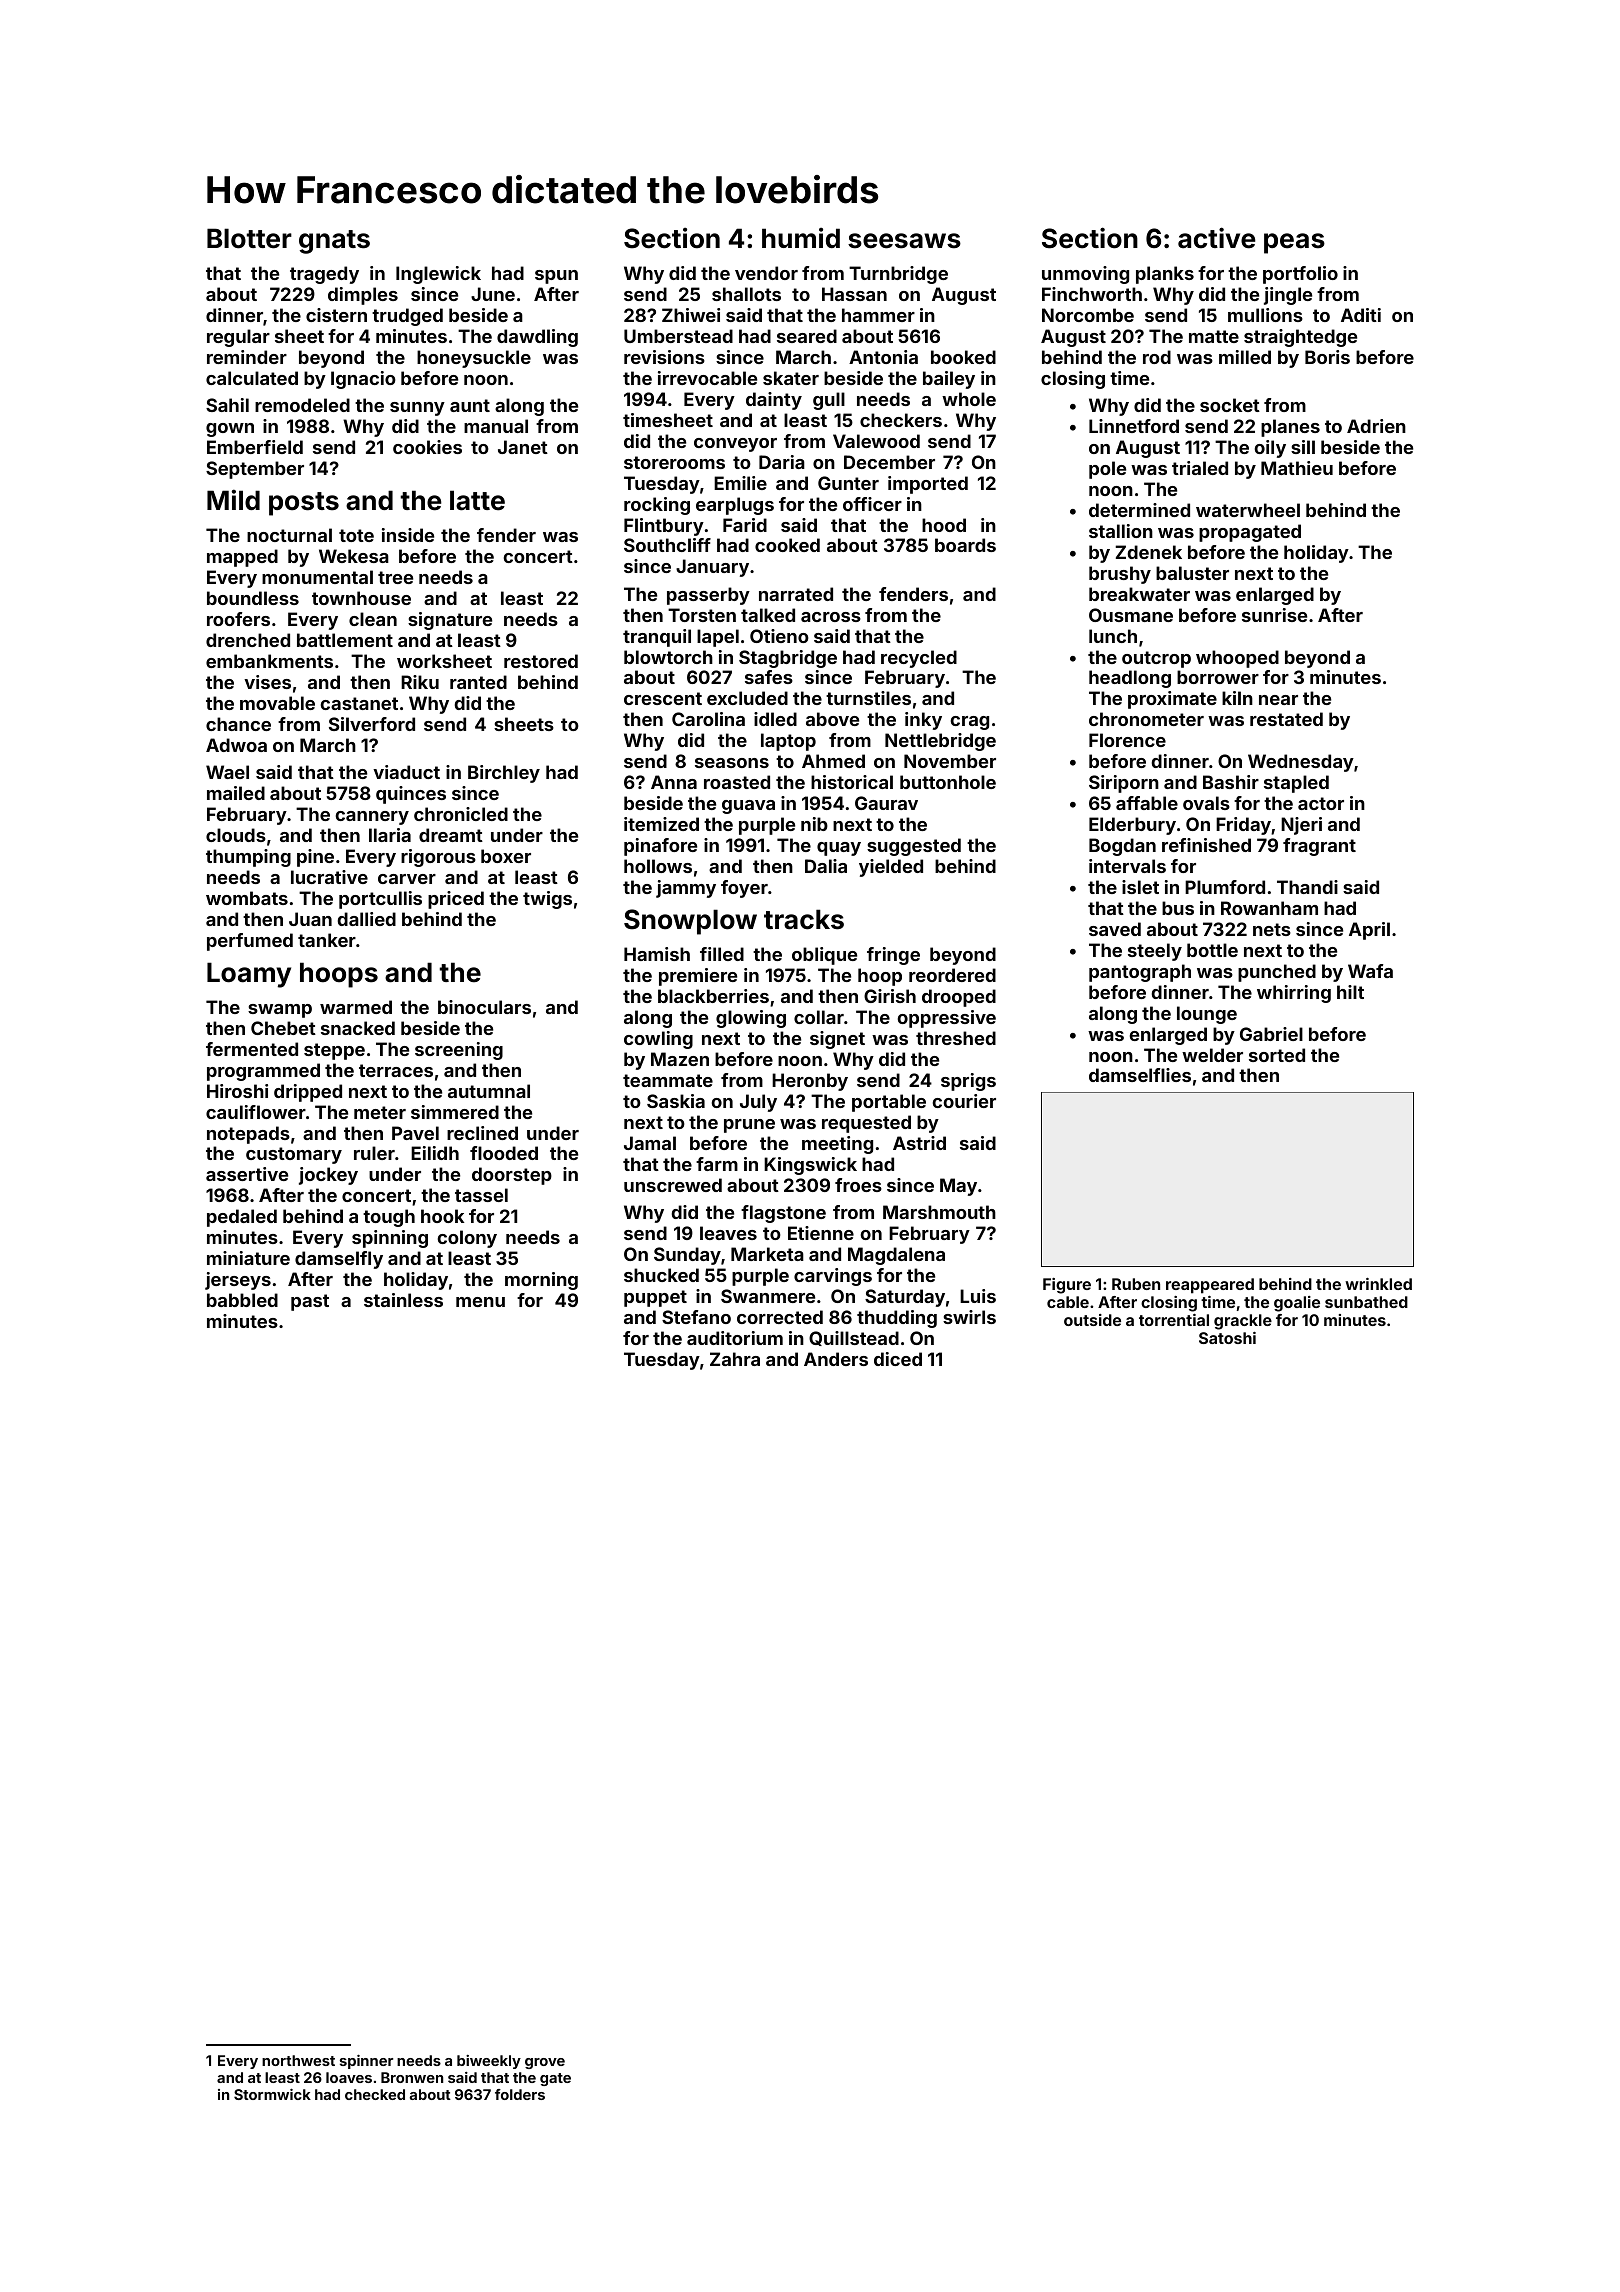  Describe the element at coordinates (1376, 426) in the page. I see `Adrien` at that location.
